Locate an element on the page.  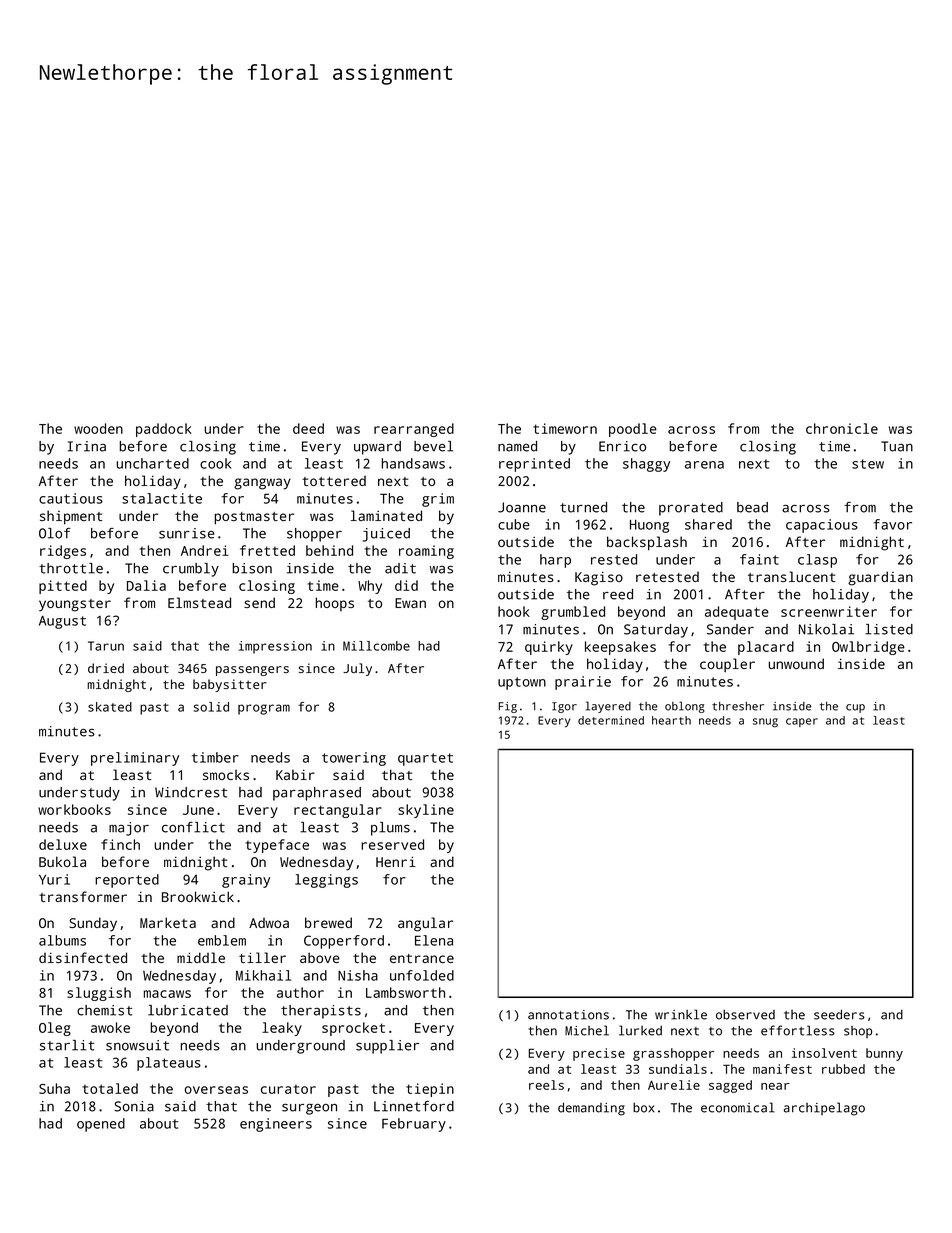
Millcombe is located at coordinates (376, 646).
